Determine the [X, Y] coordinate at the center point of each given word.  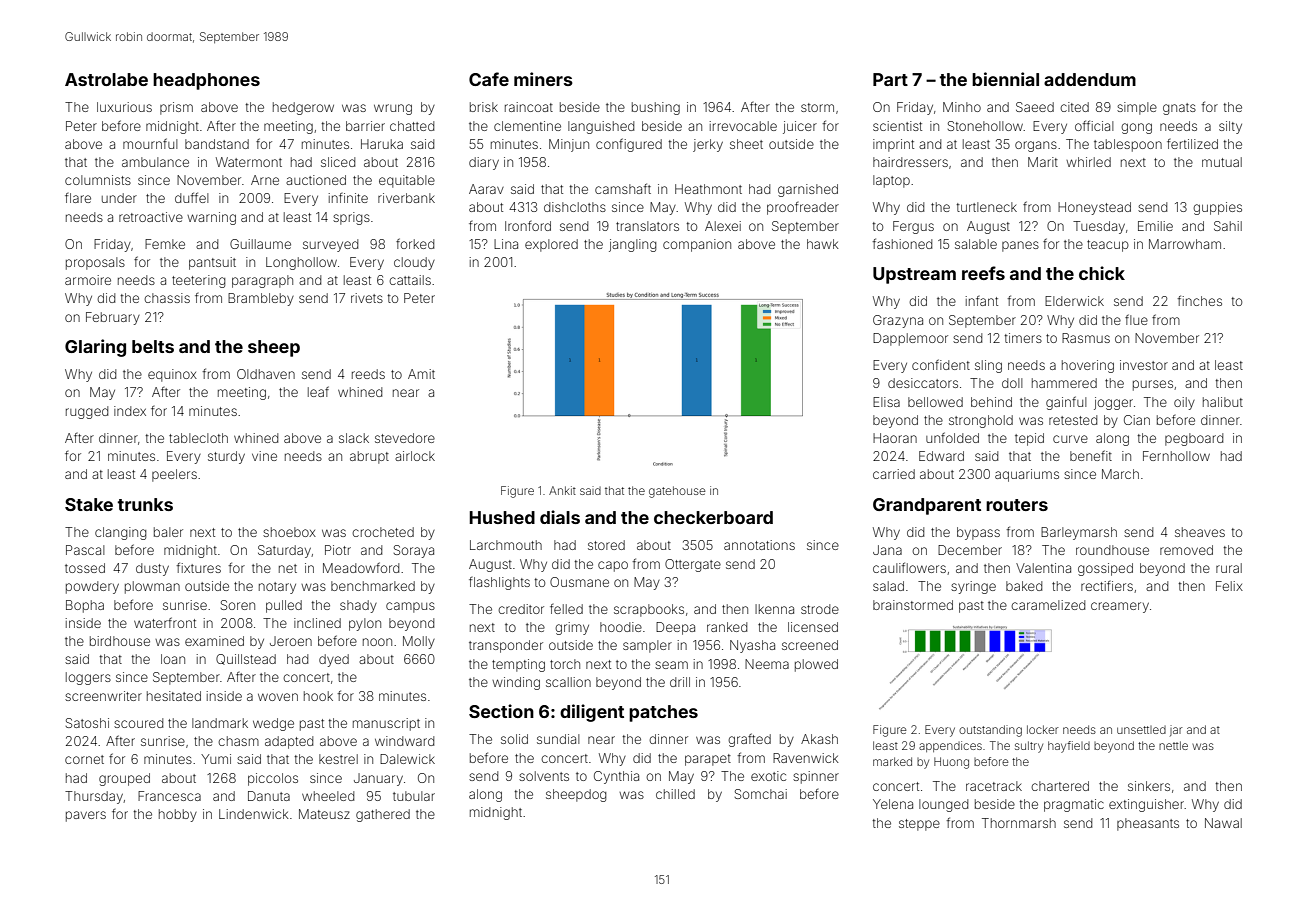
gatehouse [677, 492]
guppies [1217, 208]
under [119, 198]
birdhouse [120, 641]
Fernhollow [1176, 456]
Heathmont [708, 189]
